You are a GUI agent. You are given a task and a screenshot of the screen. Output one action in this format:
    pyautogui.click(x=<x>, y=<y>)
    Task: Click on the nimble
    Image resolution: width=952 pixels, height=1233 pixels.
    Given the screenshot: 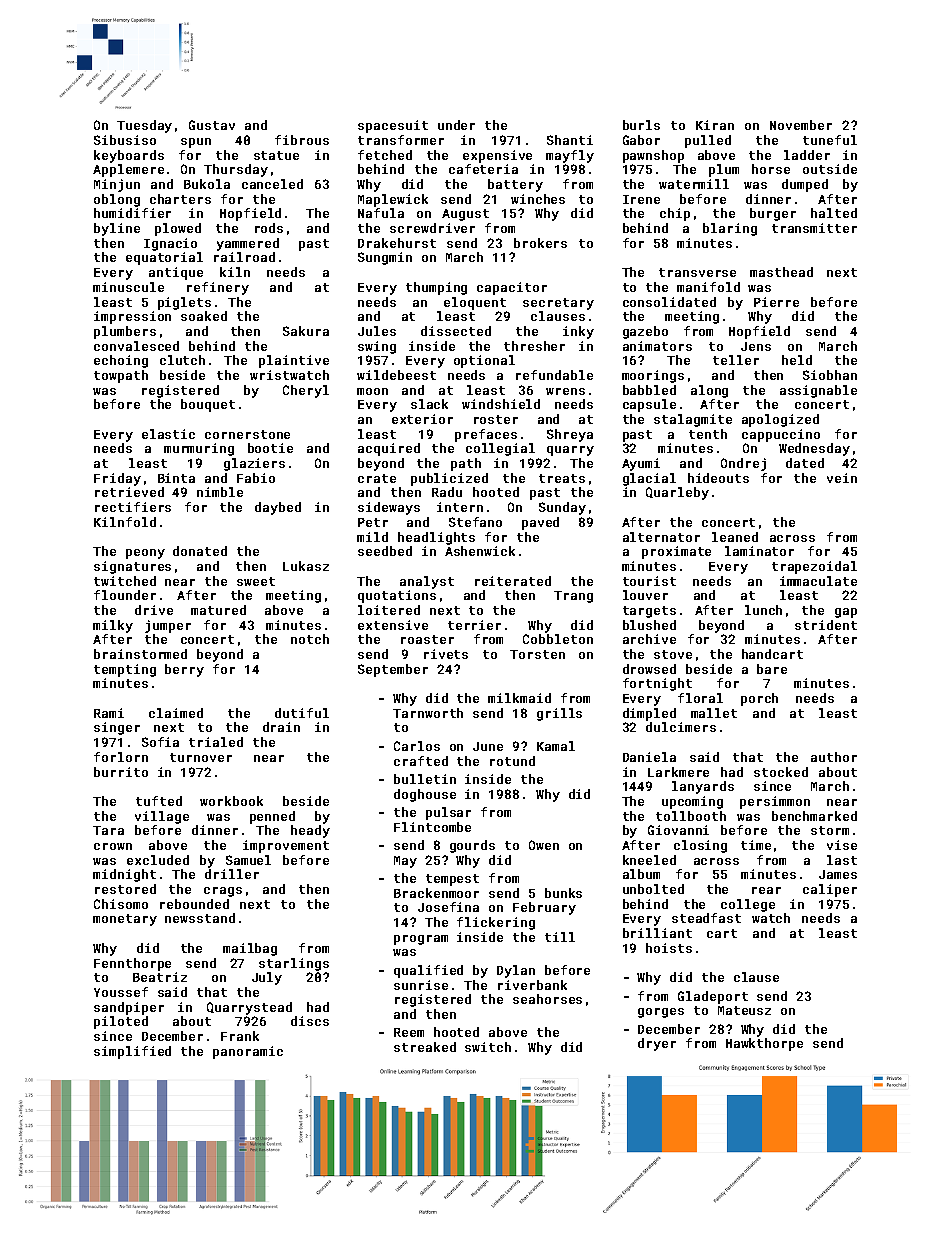 What is the action you would take?
    pyautogui.click(x=220, y=492)
